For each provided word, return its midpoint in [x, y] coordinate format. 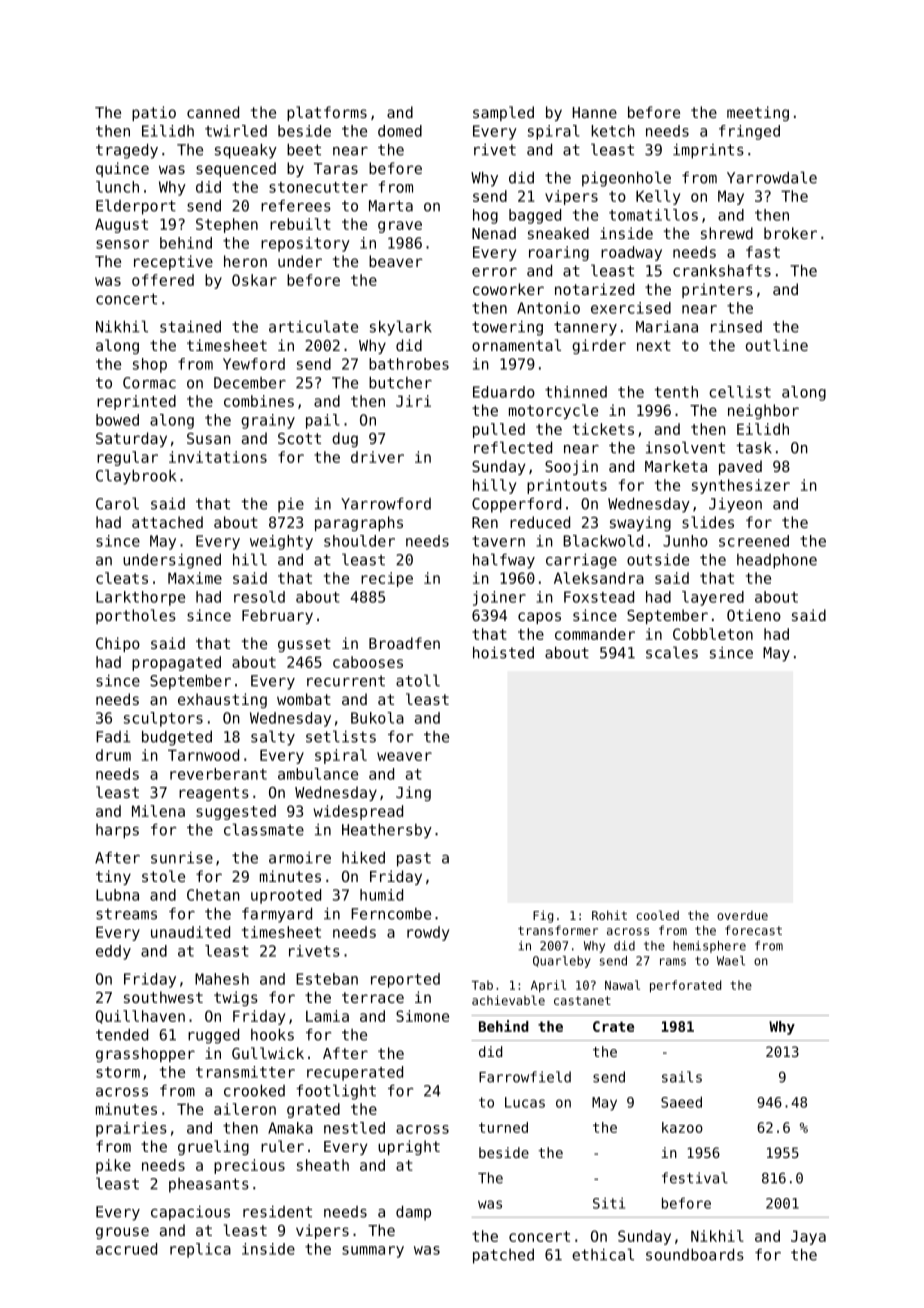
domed [400, 131]
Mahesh [222, 979]
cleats [122, 578]
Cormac [149, 383]
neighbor [763, 411]
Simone [422, 1016]
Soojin [571, 467]
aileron [245, 1109]
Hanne [595, 112]
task [754, 447]
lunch [117, 187]
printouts [567, 486]
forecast [753, 930]
